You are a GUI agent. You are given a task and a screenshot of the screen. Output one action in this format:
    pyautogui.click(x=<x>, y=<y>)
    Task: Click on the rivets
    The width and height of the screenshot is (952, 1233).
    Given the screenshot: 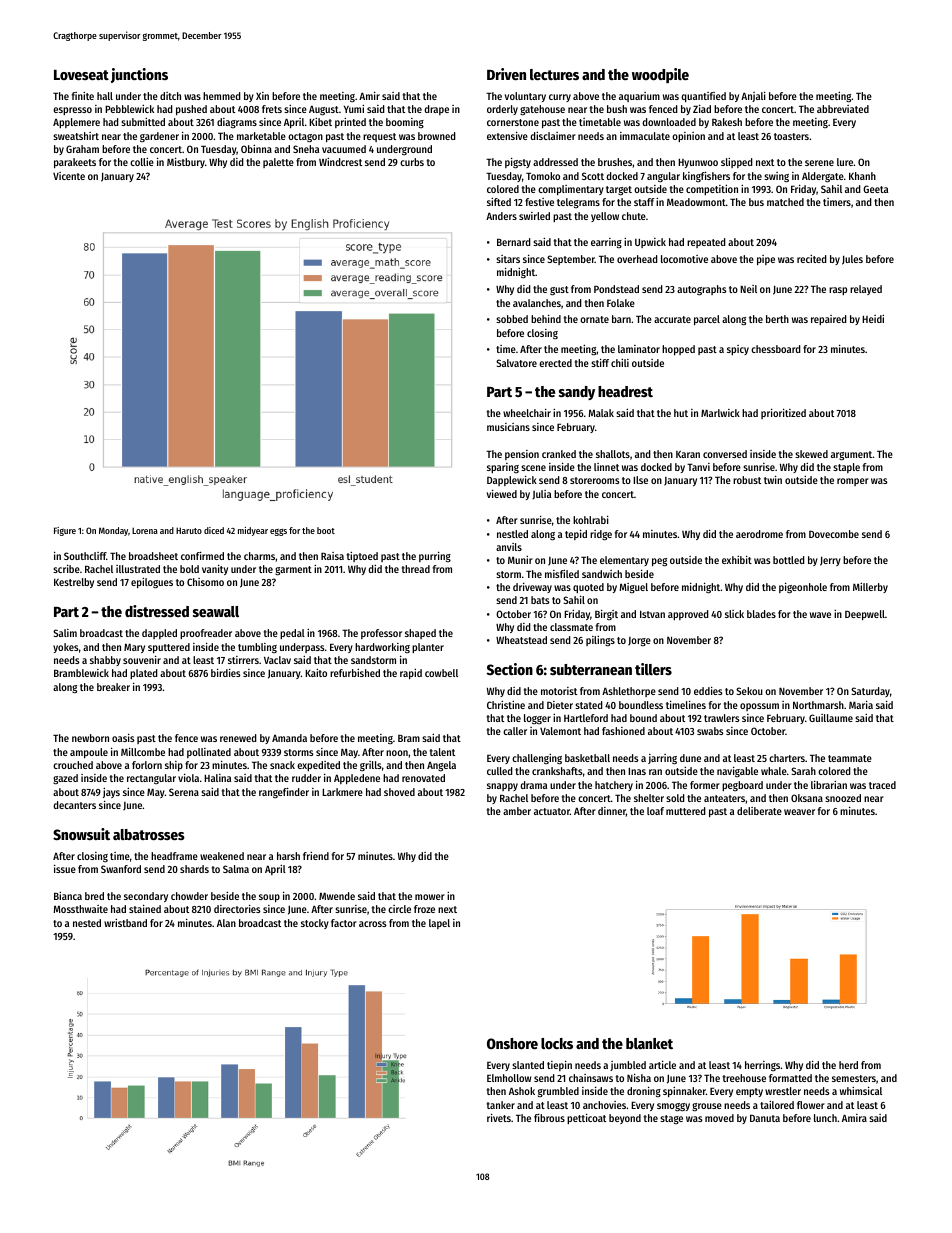 What is the action you would take?
    pyautogui.click(x=499, y=1117)
